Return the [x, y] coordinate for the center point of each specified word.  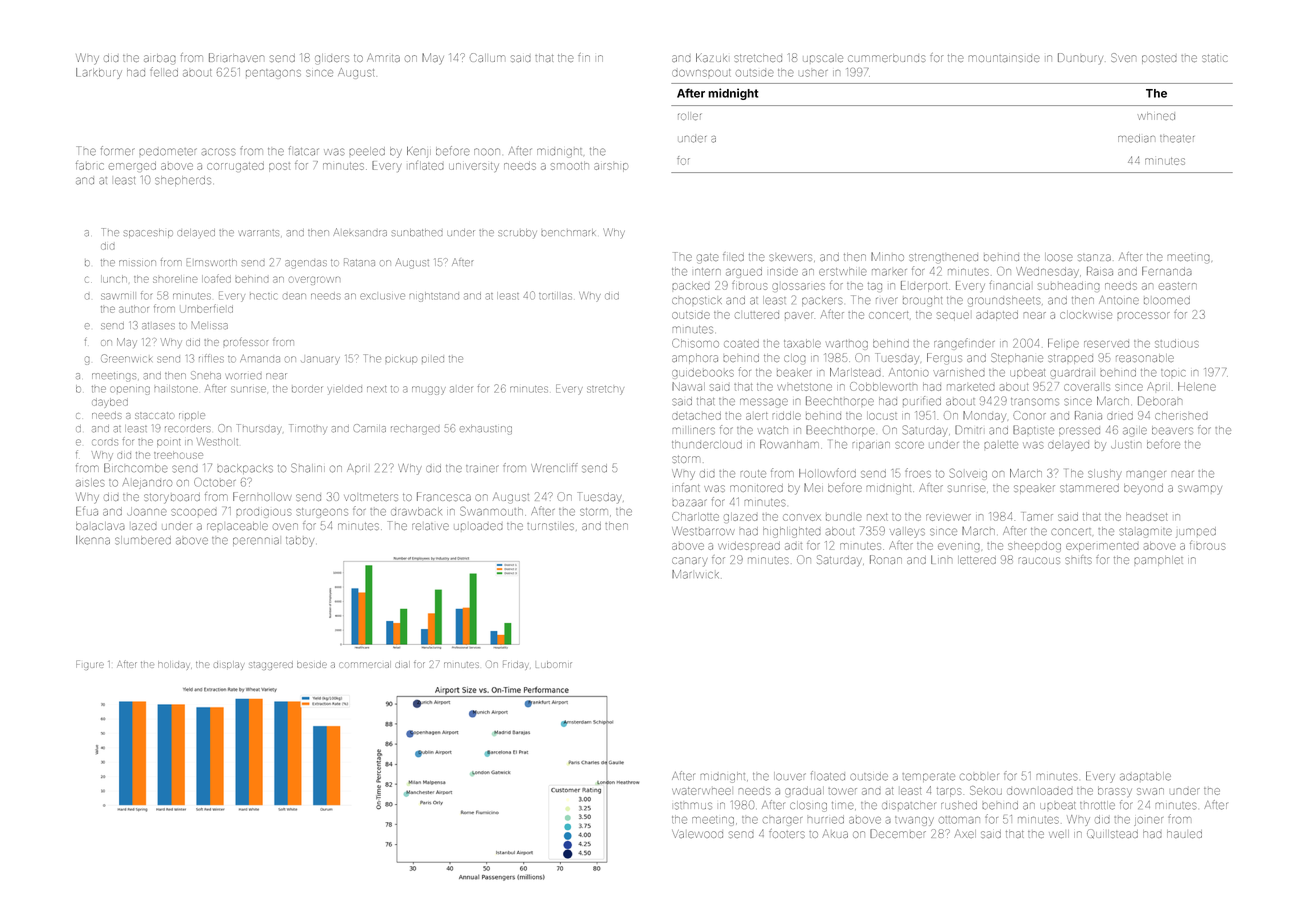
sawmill [117, 296]
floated [828, 776]
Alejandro [147, 483]
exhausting [486, 430]
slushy [1105, 474]
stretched [758, 58]
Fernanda [1167, 271]
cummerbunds [887, 58]
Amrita [383, 57]
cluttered [757, 315]
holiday [174, 665]
